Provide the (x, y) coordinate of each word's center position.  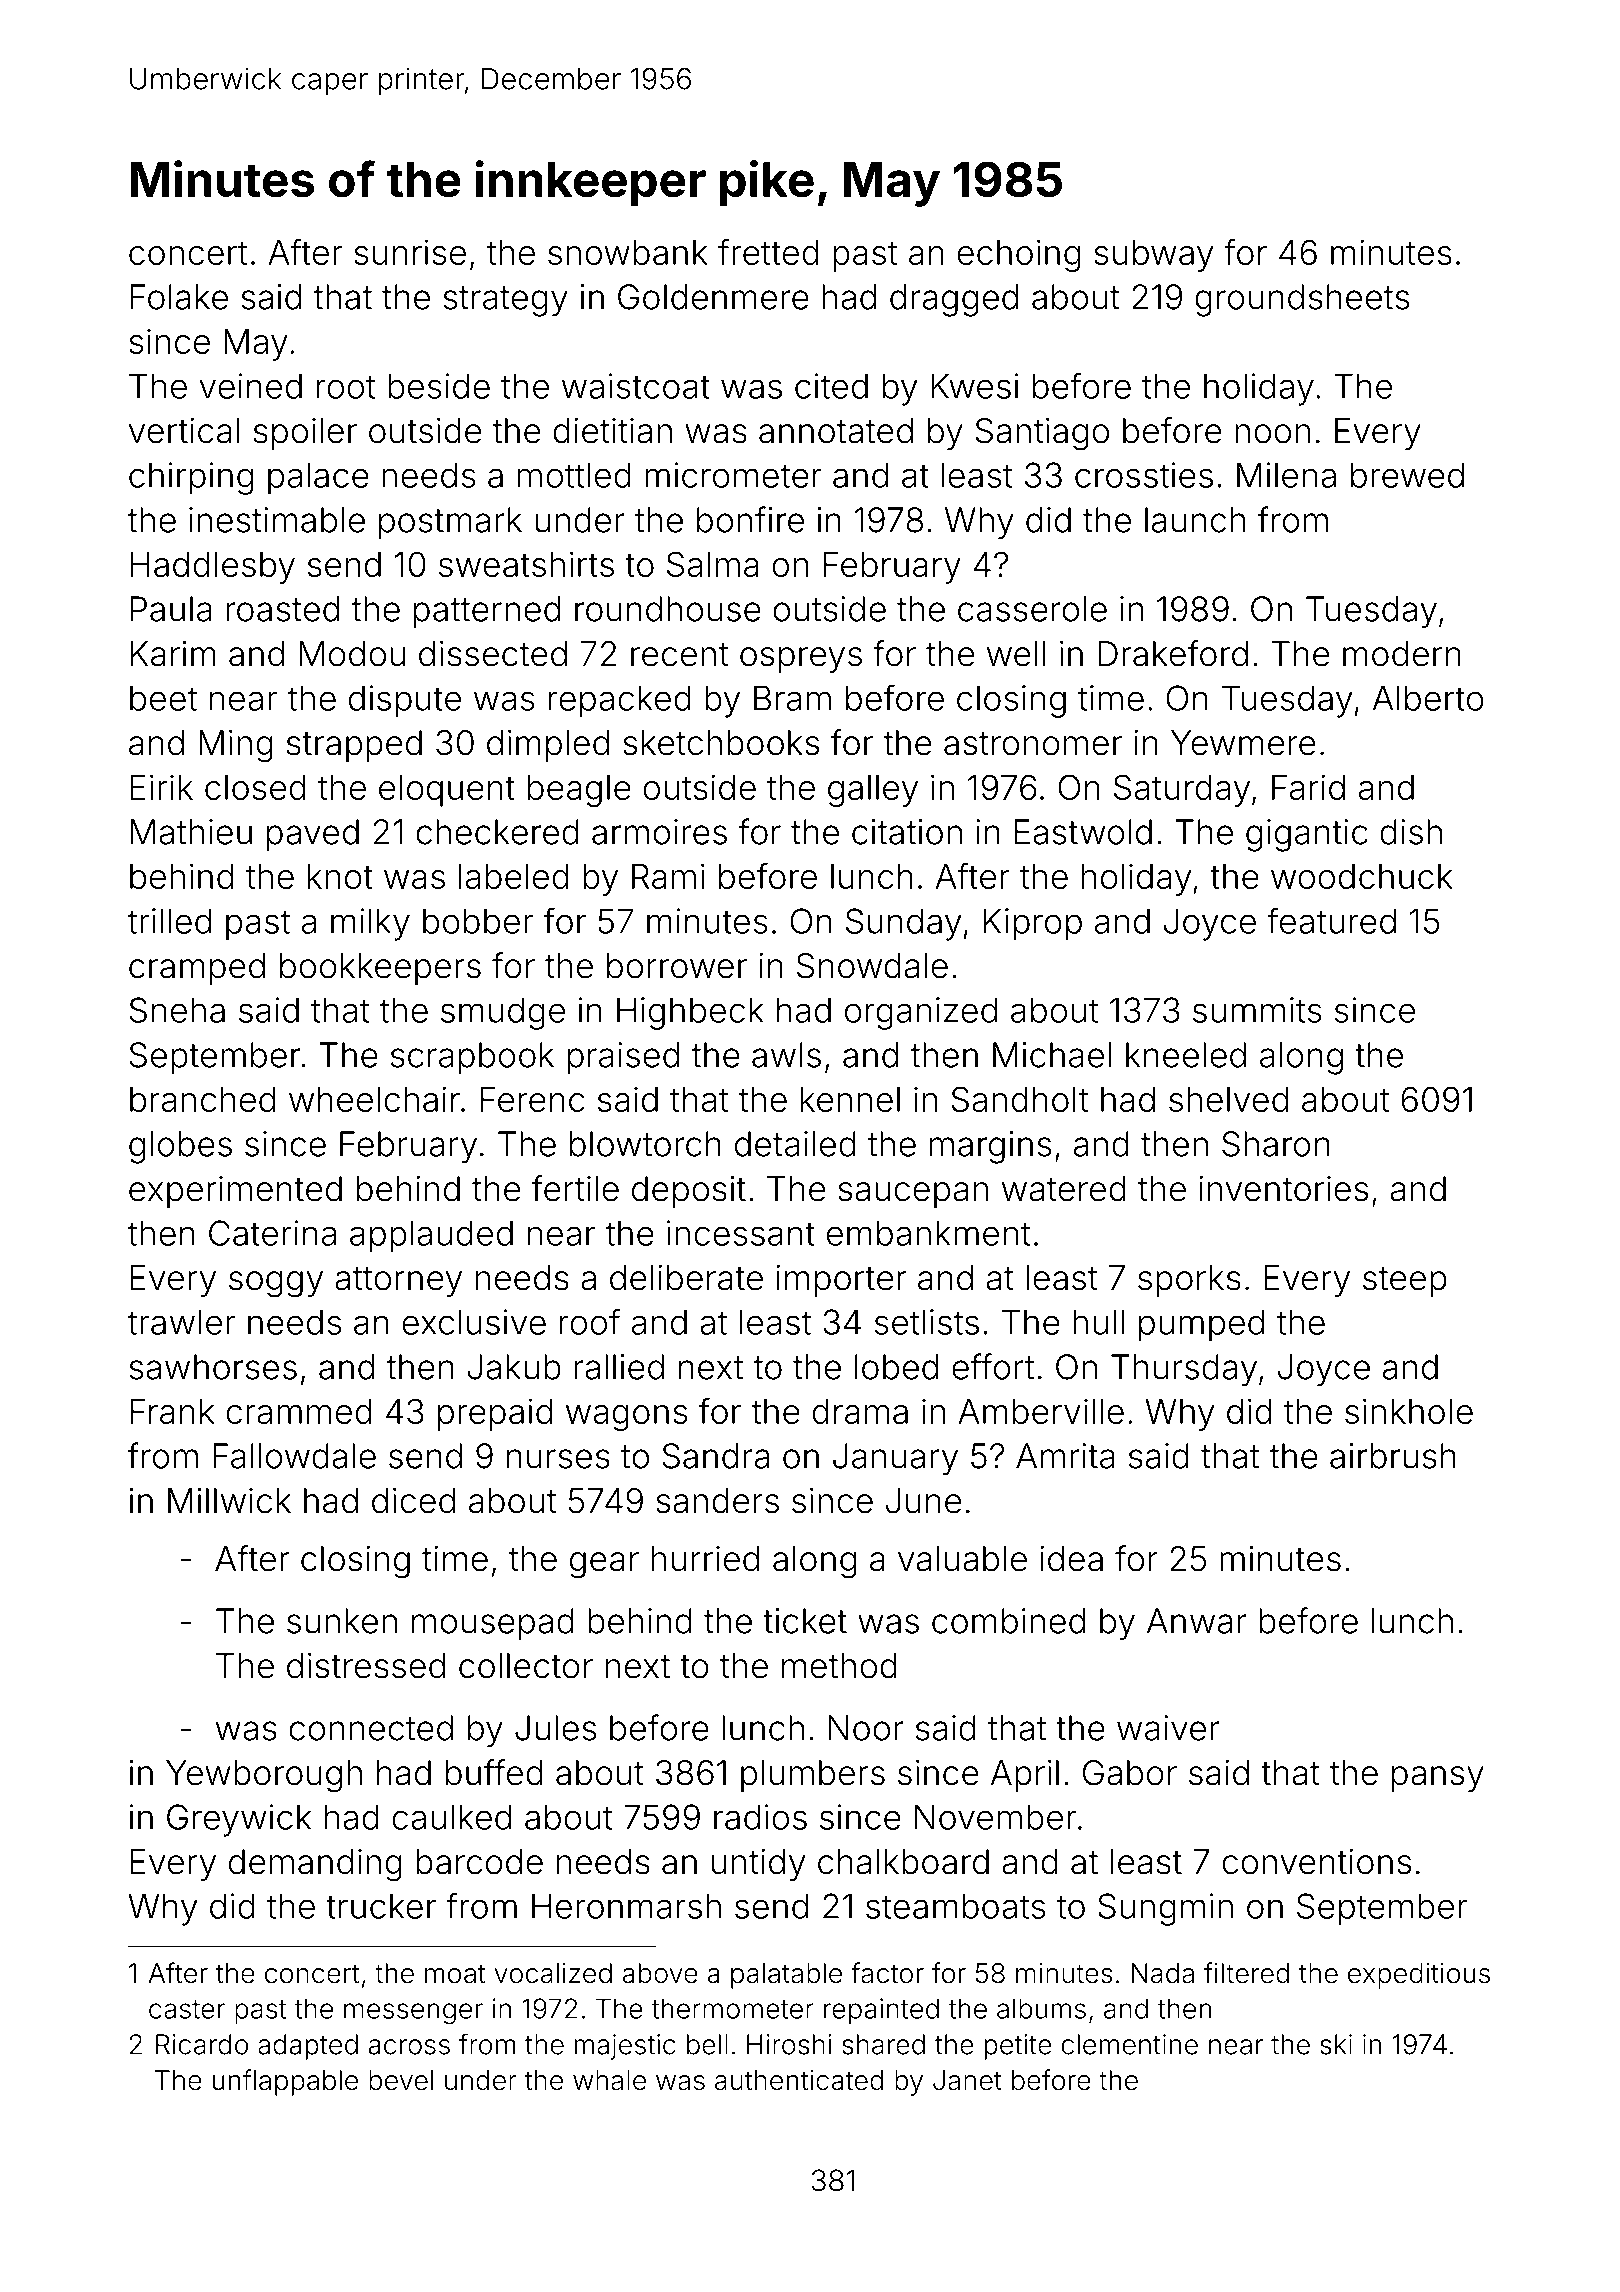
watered (1064, 1189)
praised (623, 1058)
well (1016, 654)
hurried (705, 1559)
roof (590, 1321)
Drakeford (1173, 653)
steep (1405, 1282)
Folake (179, 297)
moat (455, 1974)
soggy (276, 1284)
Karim (173, 654)
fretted (768, 252)
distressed (366, 1666)
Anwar (1197, 1621)
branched (202, 1099)
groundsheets (1302, 300)
